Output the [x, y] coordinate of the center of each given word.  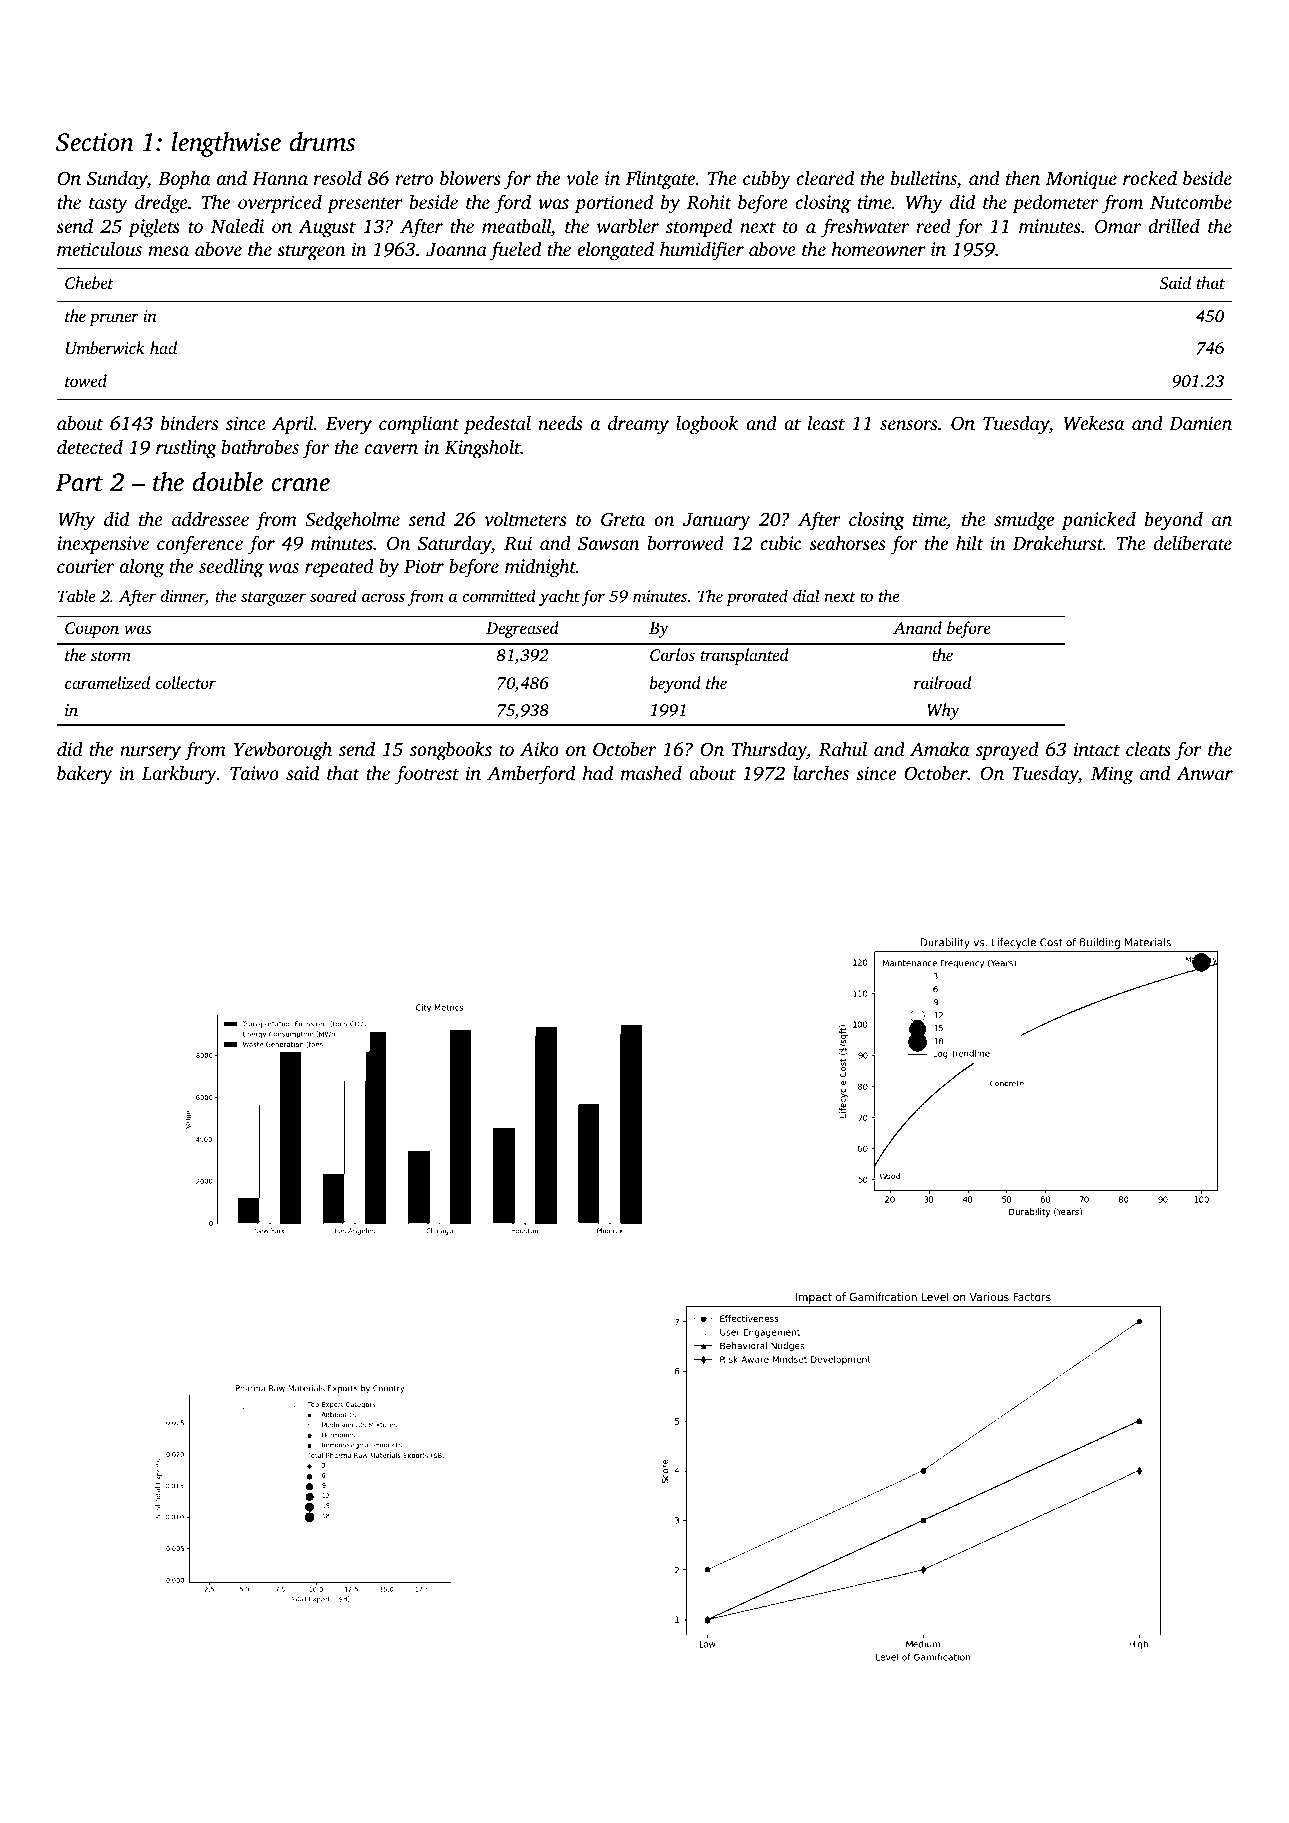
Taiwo [254, 773]
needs [560, 422]
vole [582, 177]
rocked [1150, 177]
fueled [515, 251]
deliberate [1193, 542]
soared [333, 595]
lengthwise [226, 144]
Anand [917, 627]
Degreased [522, 629]
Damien [1200, 423]
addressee [210, 518]
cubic [781, 542]
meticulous [99, 248]
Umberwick [105, 348]
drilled [1174, 225]
